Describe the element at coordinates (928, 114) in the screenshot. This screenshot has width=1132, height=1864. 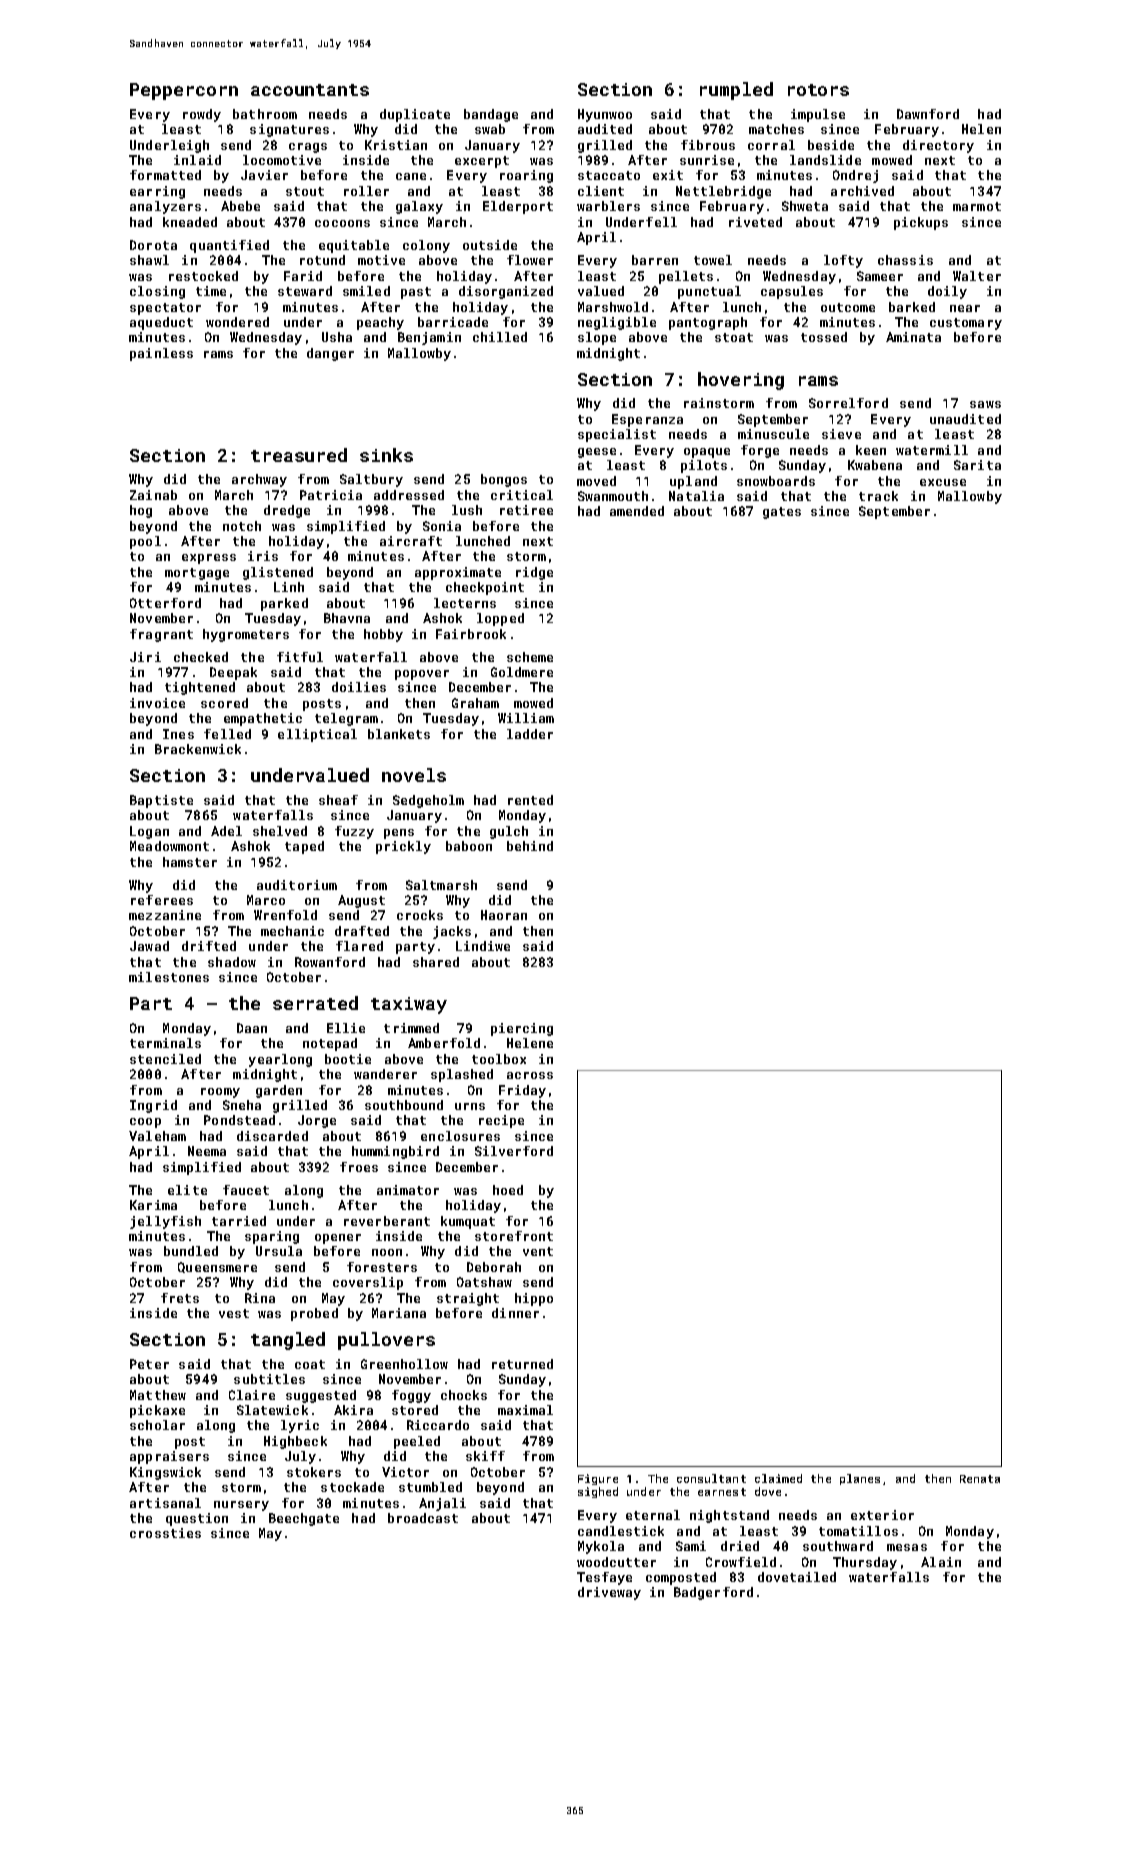
I see `Dawnford` at that location.
